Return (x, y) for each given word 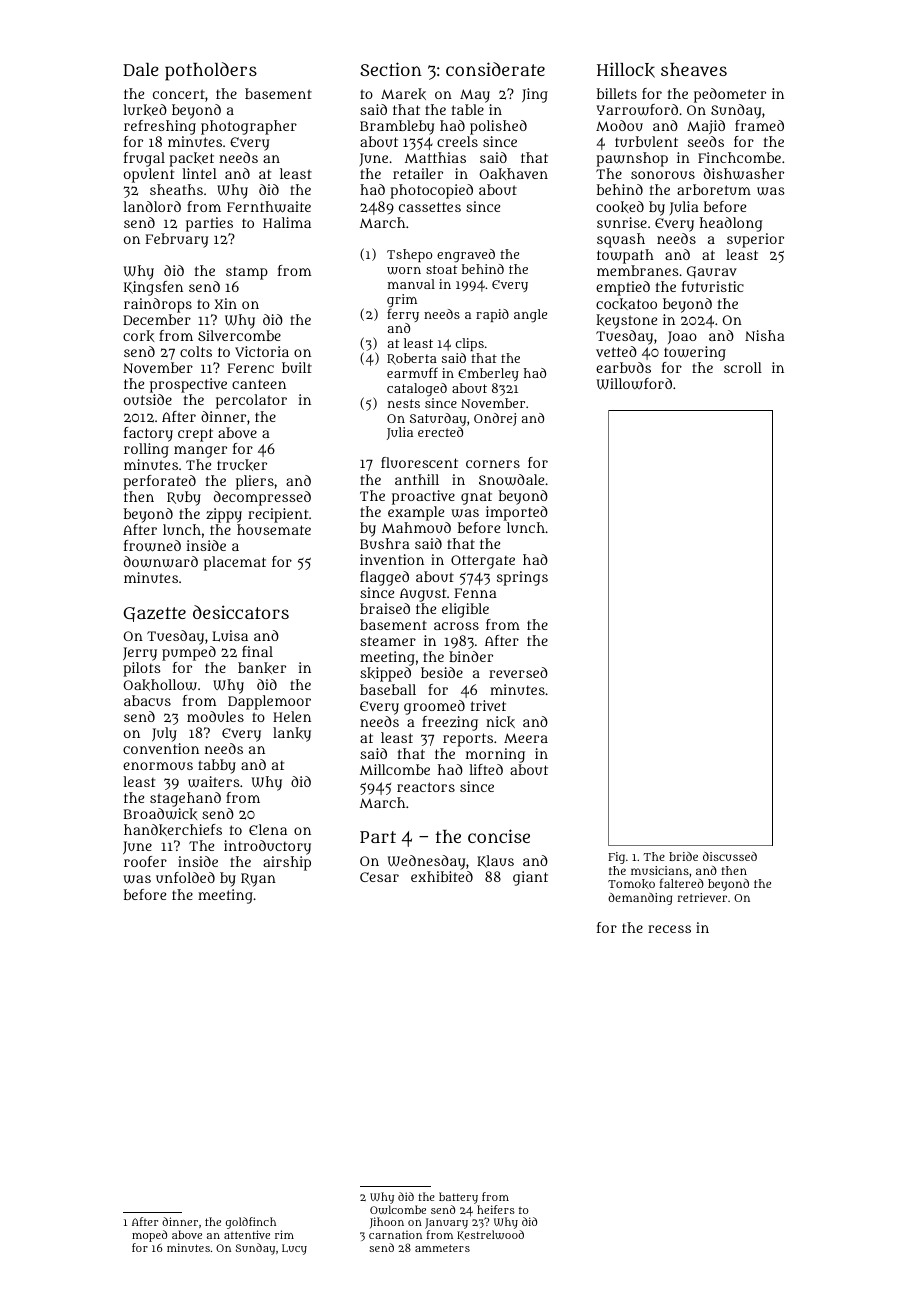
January (446, 1223)
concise (499, 836)
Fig (616, 858)
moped (149, 1236)
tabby (217, 766)
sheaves (694, 69)
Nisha (765, 335)
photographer (249, 127)
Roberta (412, 359)
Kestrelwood (490, 1235)
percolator (251, 401)
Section (391, 69)
